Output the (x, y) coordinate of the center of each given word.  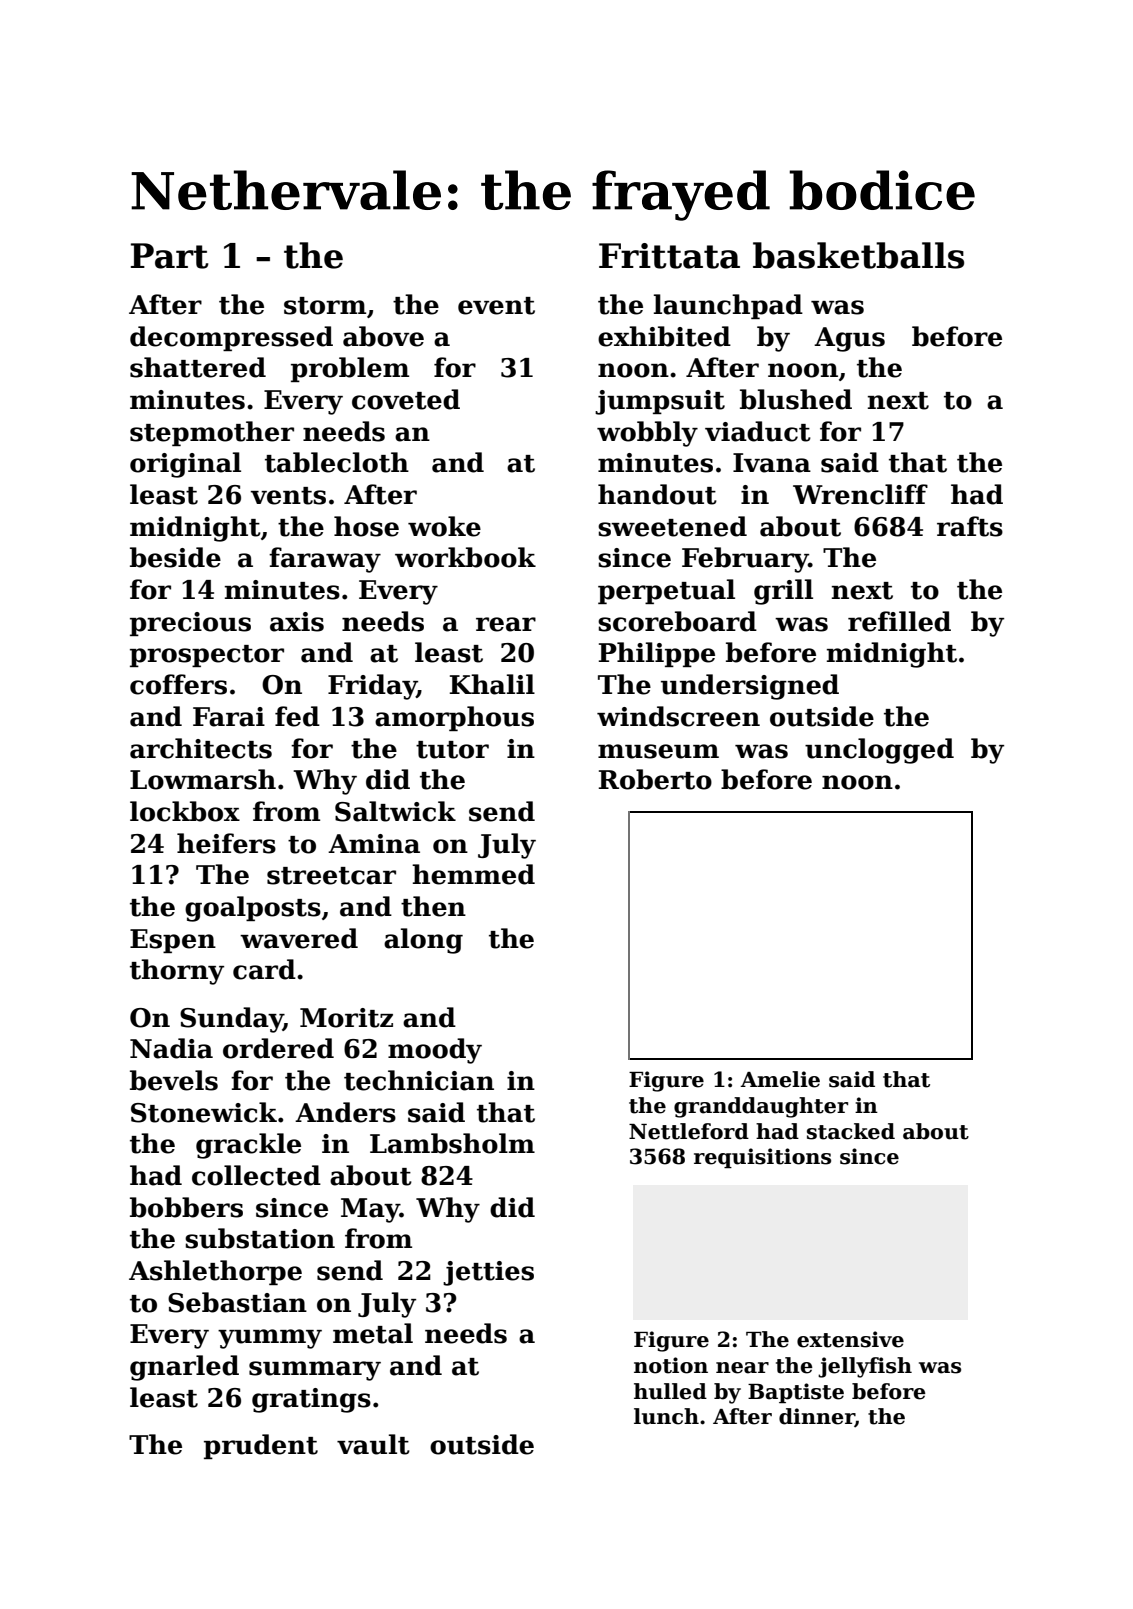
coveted (406, 399)
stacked (851, 1131)
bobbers (186, 1207)
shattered (198, 367)
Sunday (231, 1020)
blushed (796, 399)
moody (435, 1051)
